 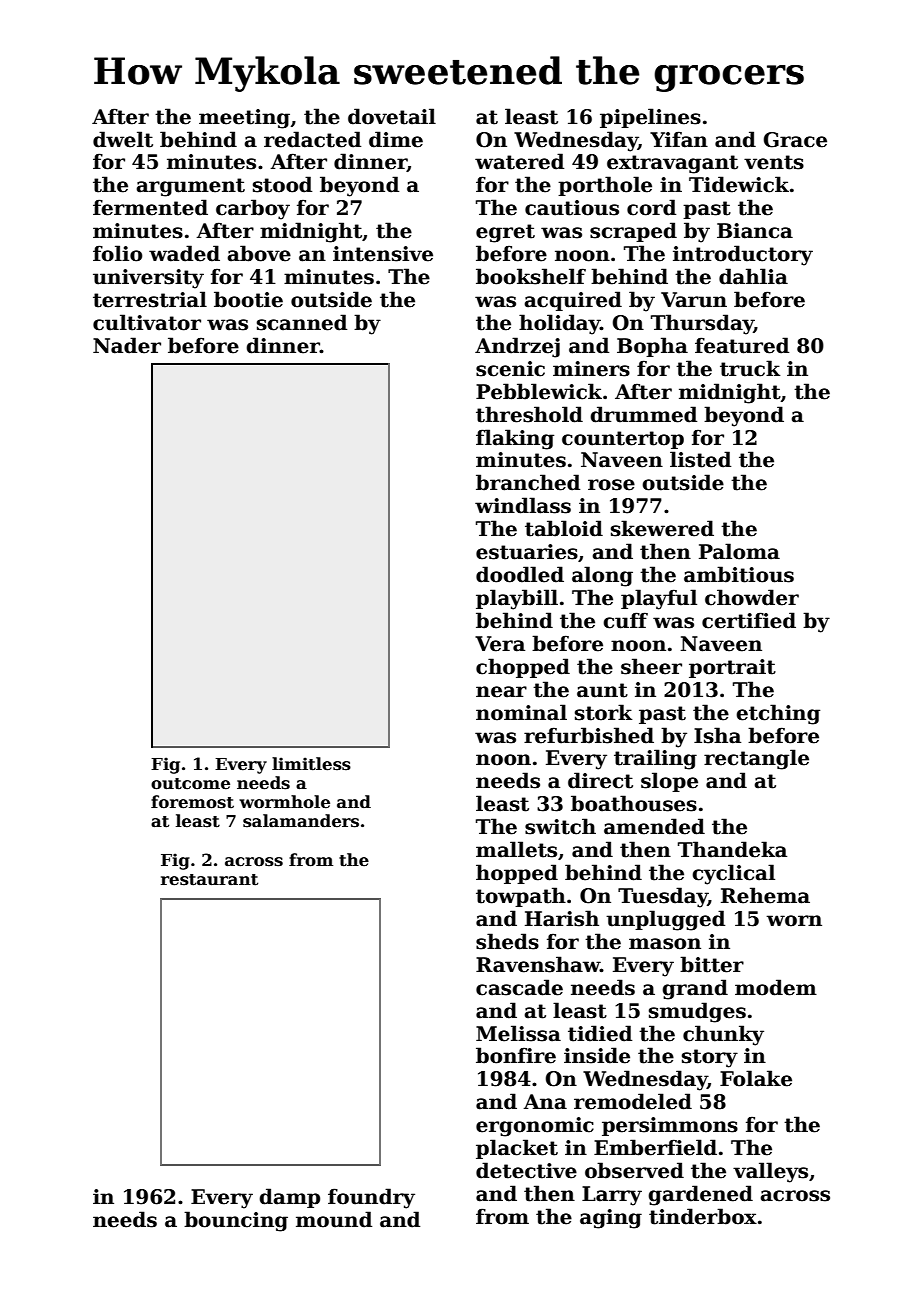 What do you see at coordinates (756, 759) in the screenshot?
I see `rectangle` at bounding box center [756, 759].
